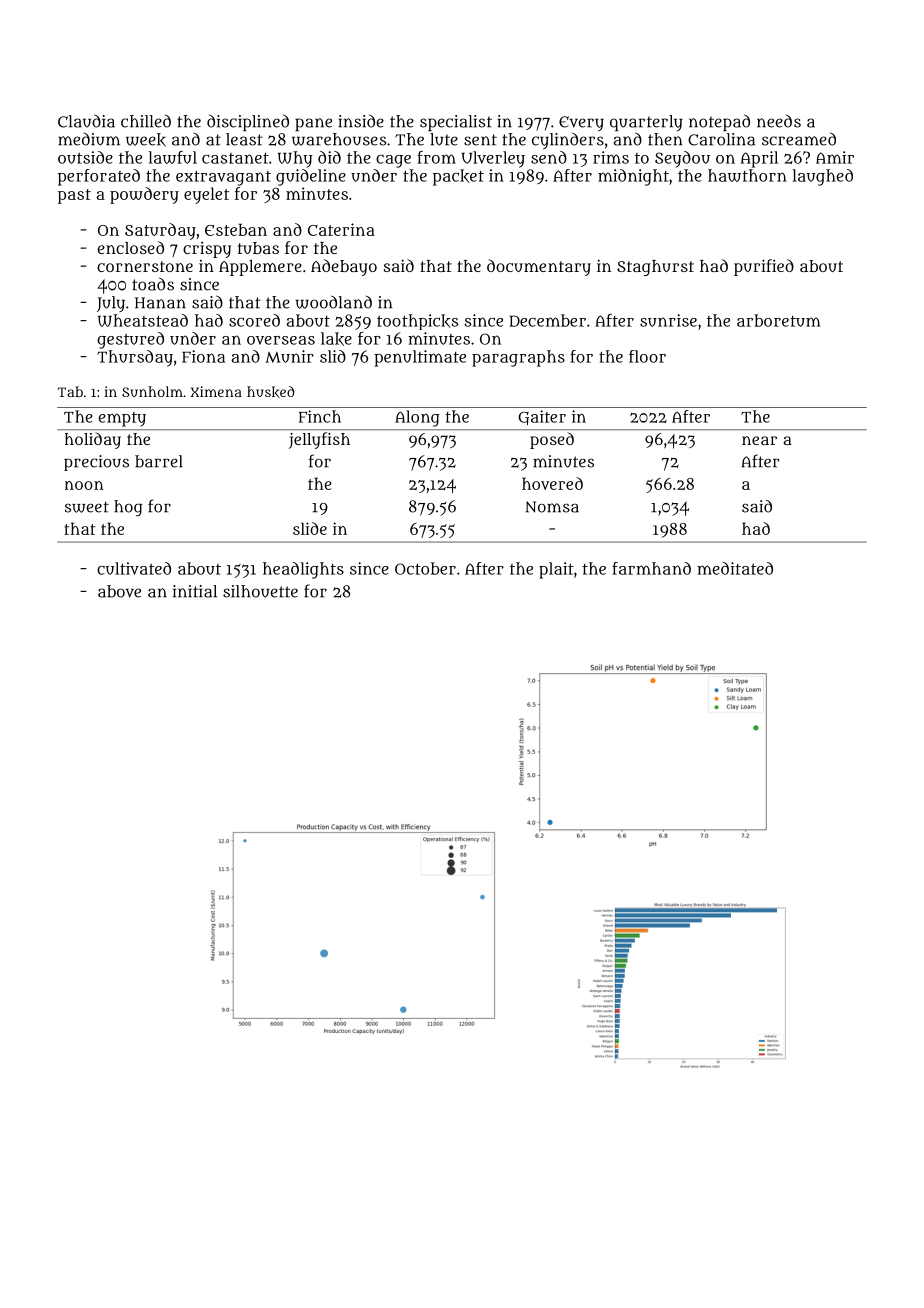 This page has width=924, height=1308. What do you see at coordinates (145, 266) in the page?
I see `cornerstone` at bounding box center [145, 266].
